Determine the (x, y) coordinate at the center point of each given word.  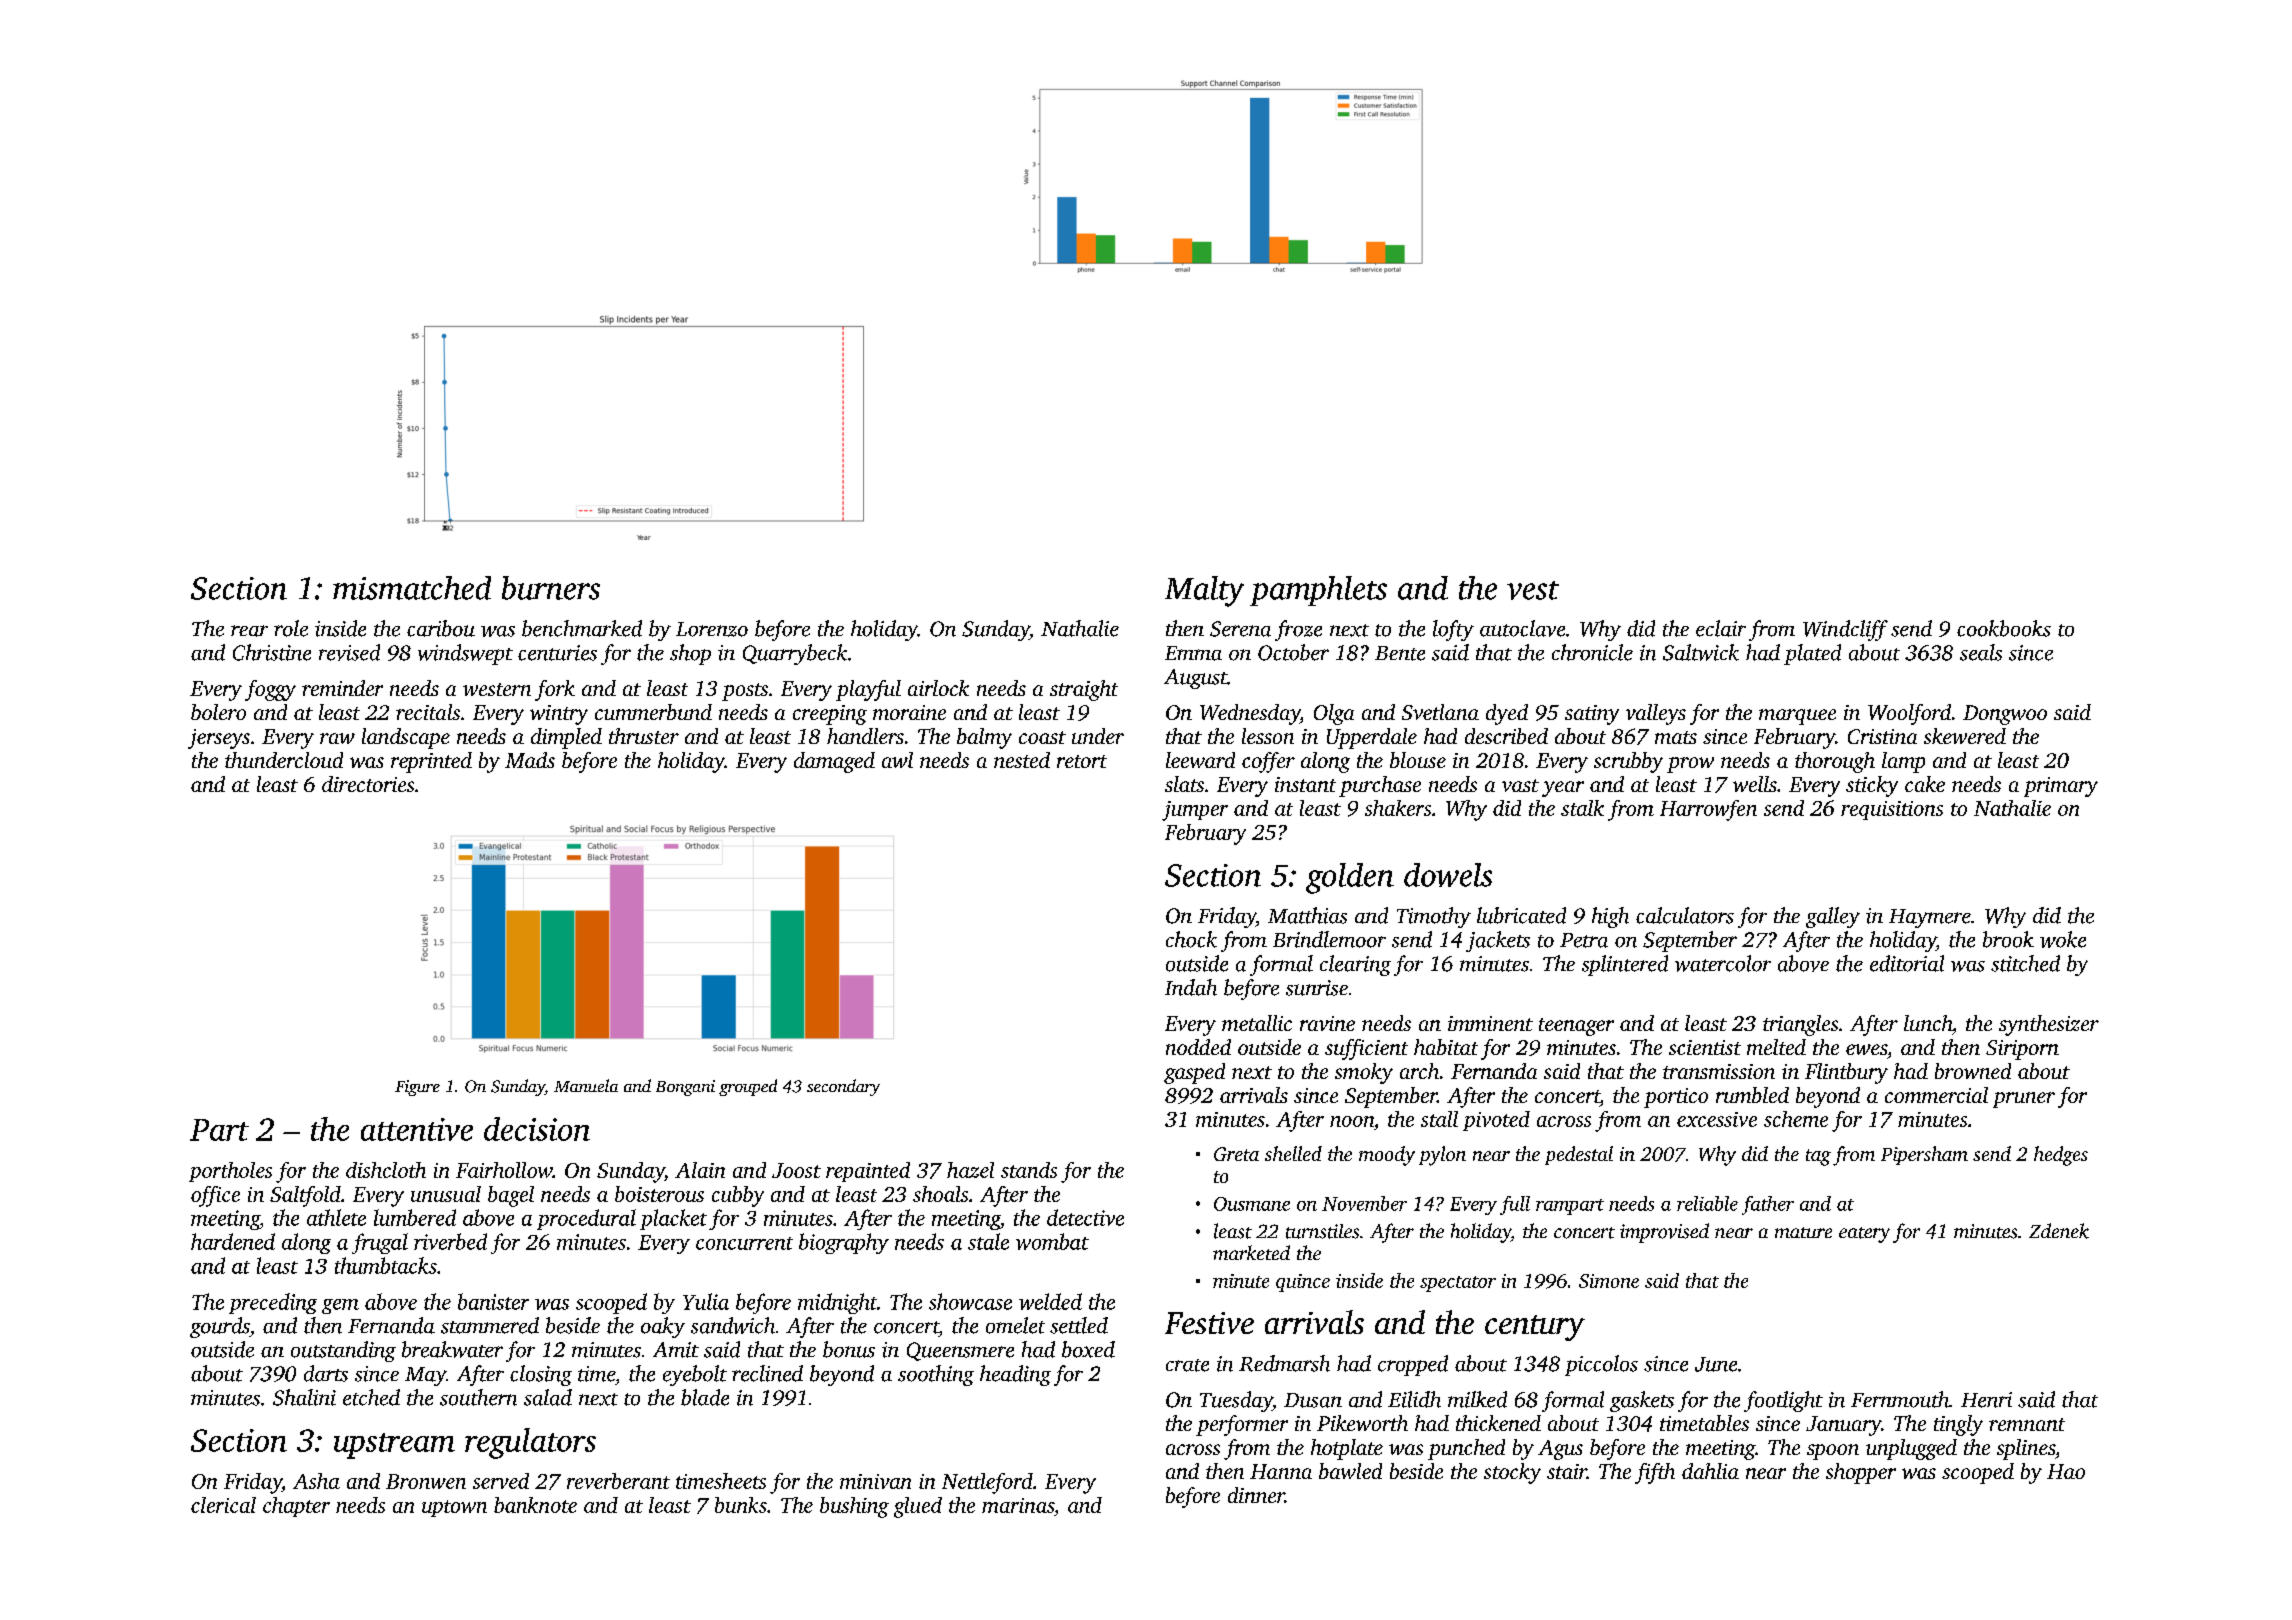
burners (551, 588)
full (1515, 1205)
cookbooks (2004, 628)
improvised (1664, 1233)
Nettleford (987, 1483)
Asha (316, 1481)
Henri (1986, 1400)
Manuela (586, 1085)
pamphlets (1318, 591)
